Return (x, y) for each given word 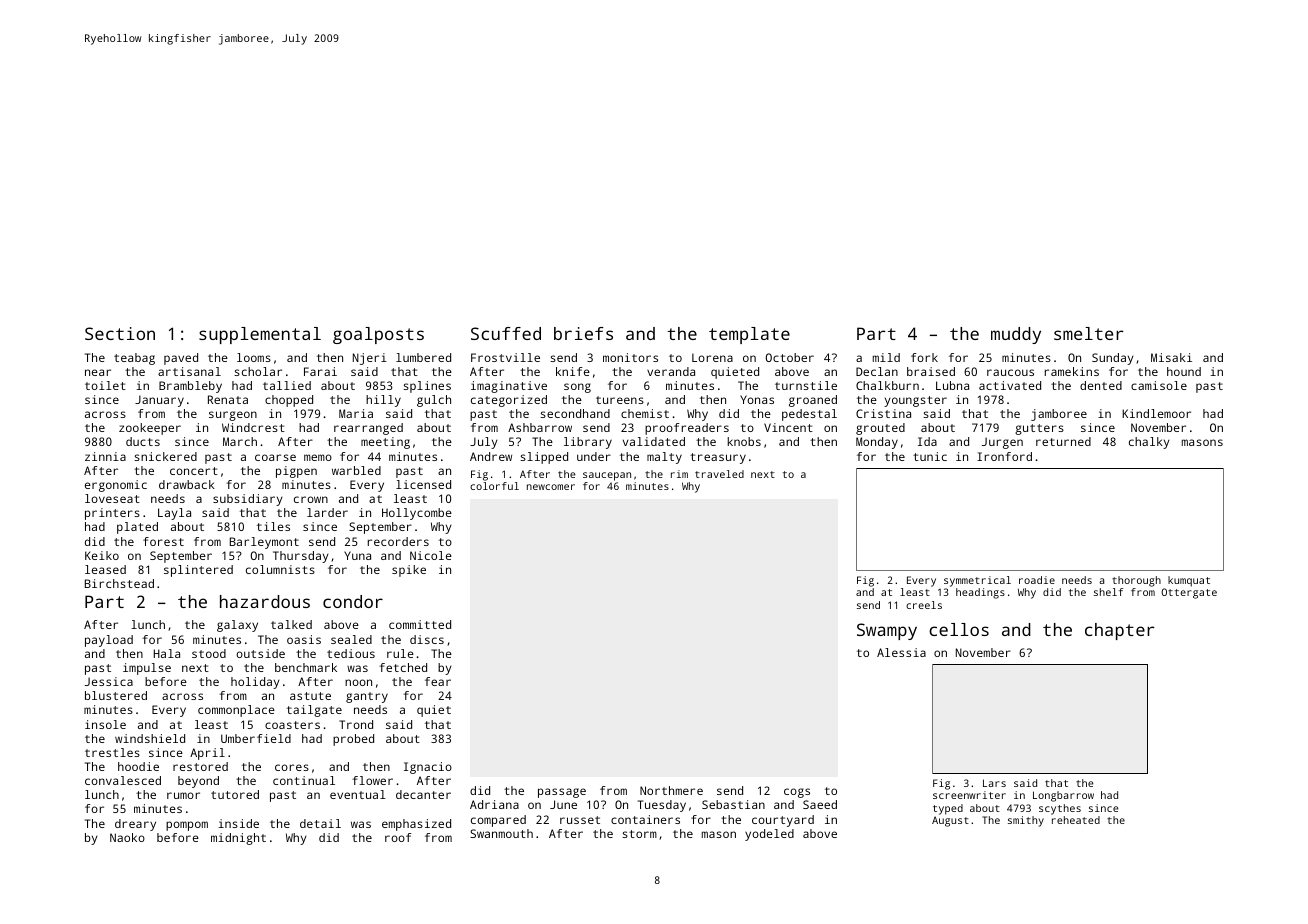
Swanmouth (501, 833)
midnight (238, 839)
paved (181, 359)
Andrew (491, 456)
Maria (356, 413)
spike (409, 571)
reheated (1076, 820)
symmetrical (977, 581)
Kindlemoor (1156, 413)
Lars (994, 783)
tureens (620, 400)
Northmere (671, 790)
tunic (930, 456)
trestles (112, 752)
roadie (1037, 580)
